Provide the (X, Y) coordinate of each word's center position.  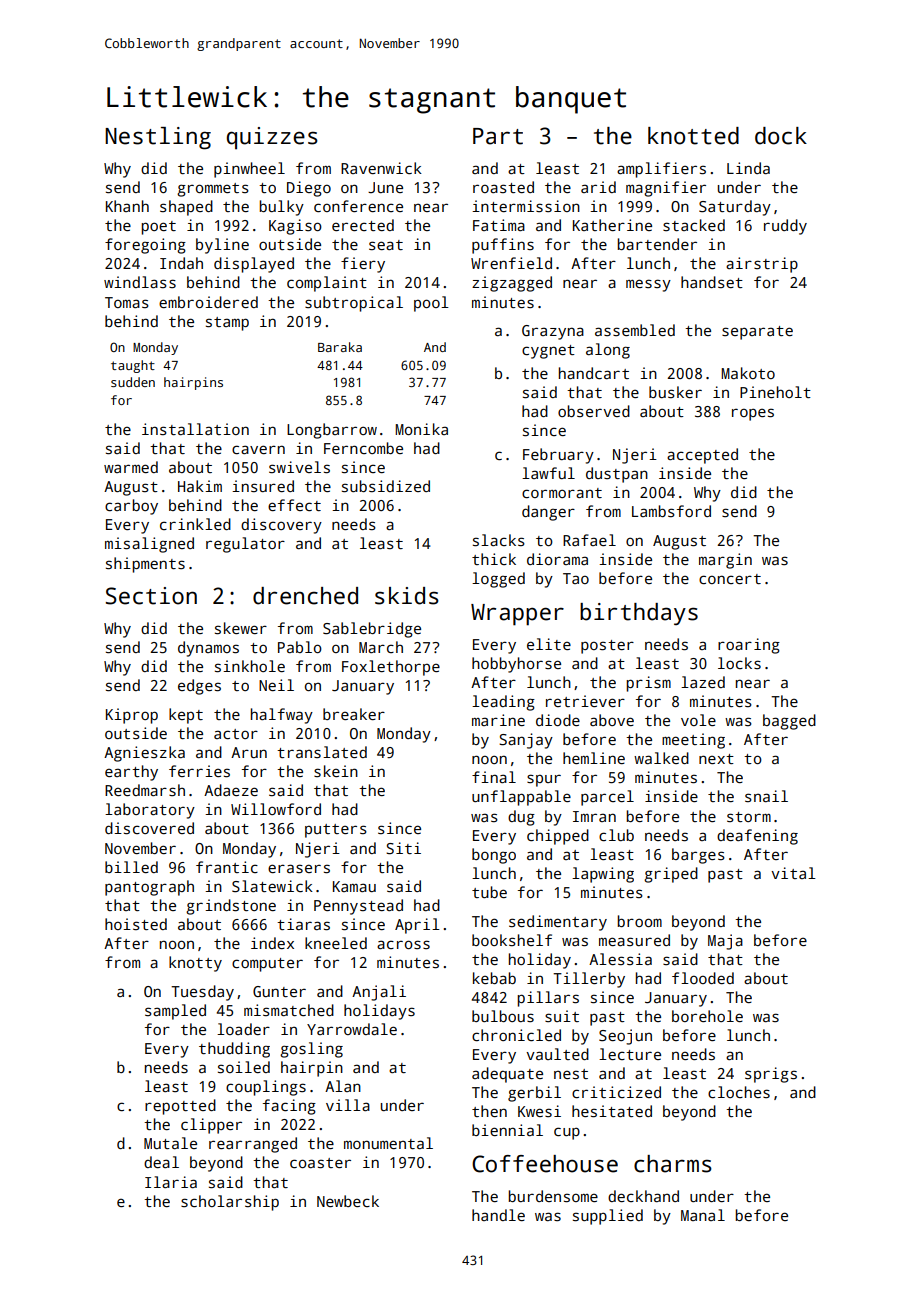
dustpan (617, 475)
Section (151, 596)
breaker (354, 714)
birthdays (639, 614)
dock (781, 136)
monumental (388, 1143)
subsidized (386, 486)
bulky (281, 208)
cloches (739, 1092)
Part (498, 136)
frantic (227, 867)
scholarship (230, 1203)
